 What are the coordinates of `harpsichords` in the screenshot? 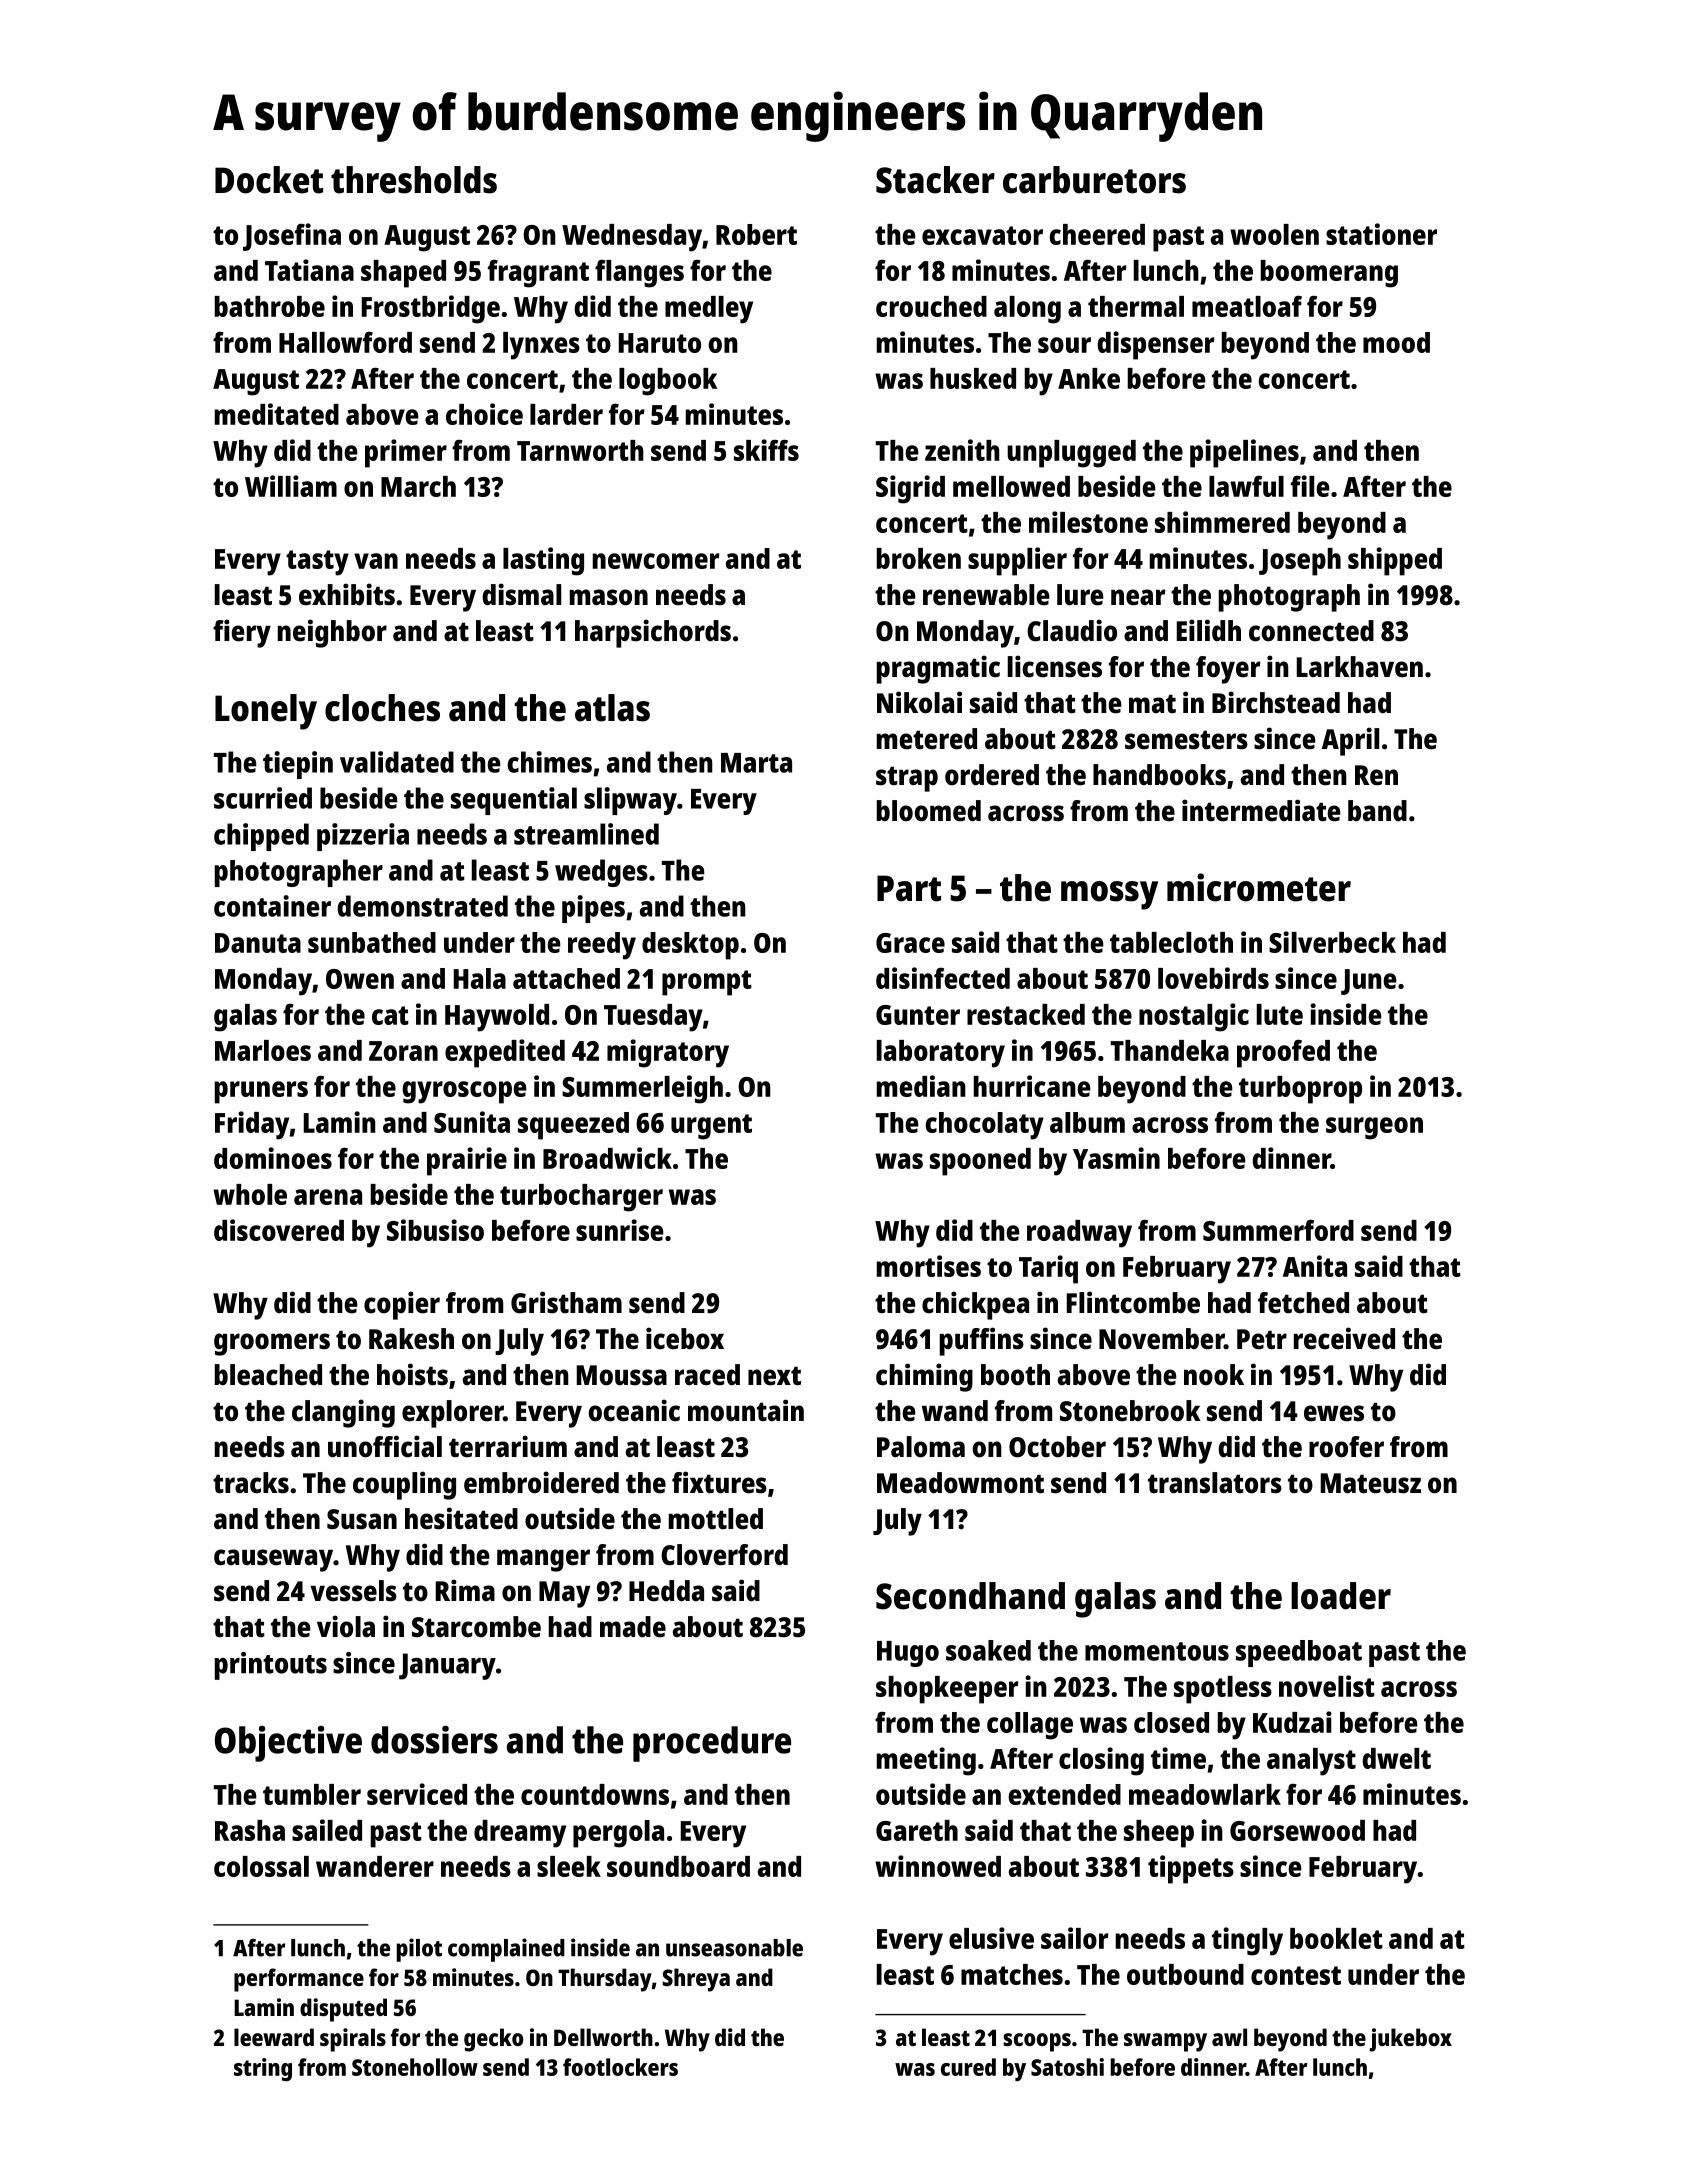 It's located at (653, 633).
